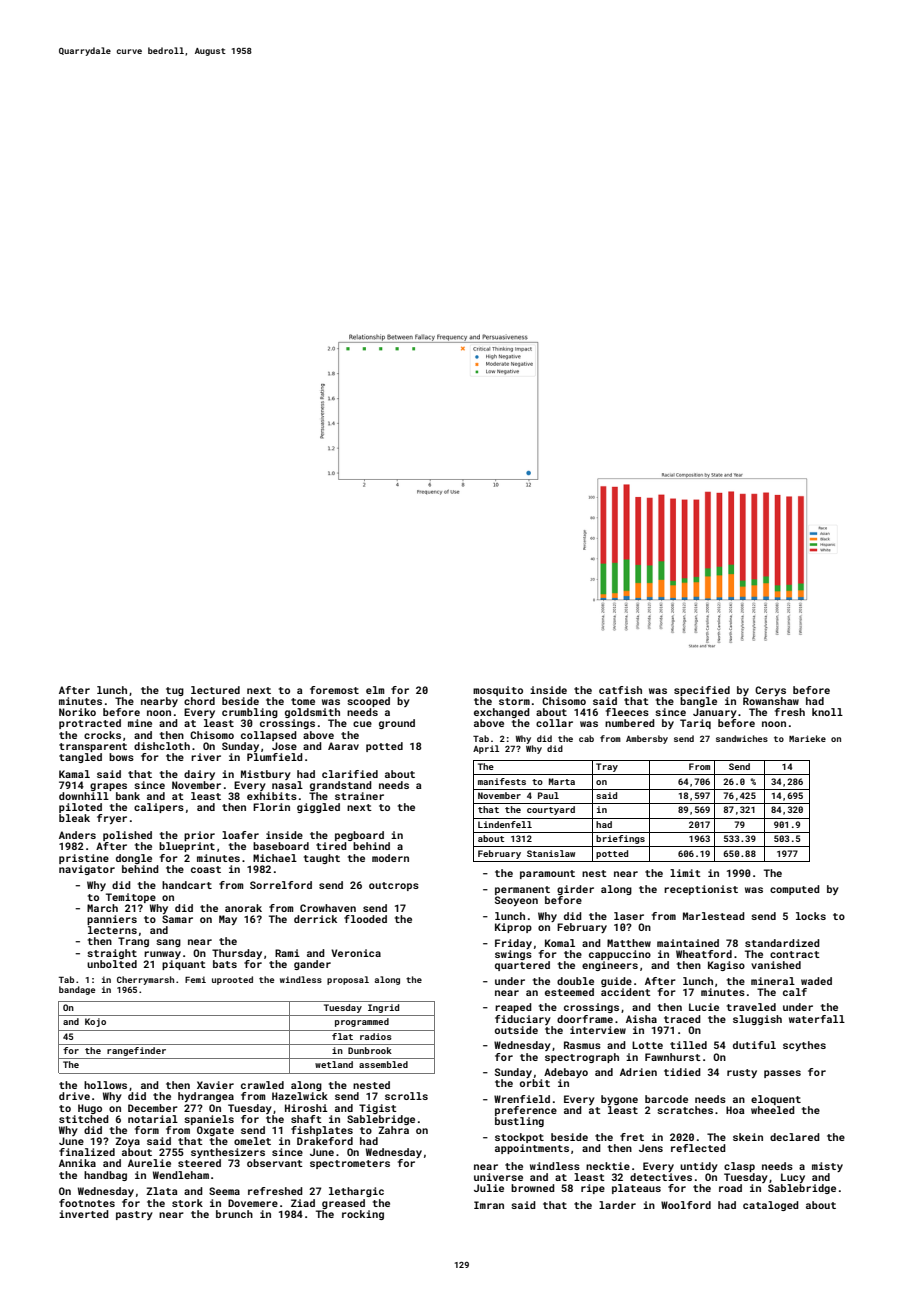 This screenshot has height=1316, width=908. I want to click on synthesizers, so click(228, 1153).
